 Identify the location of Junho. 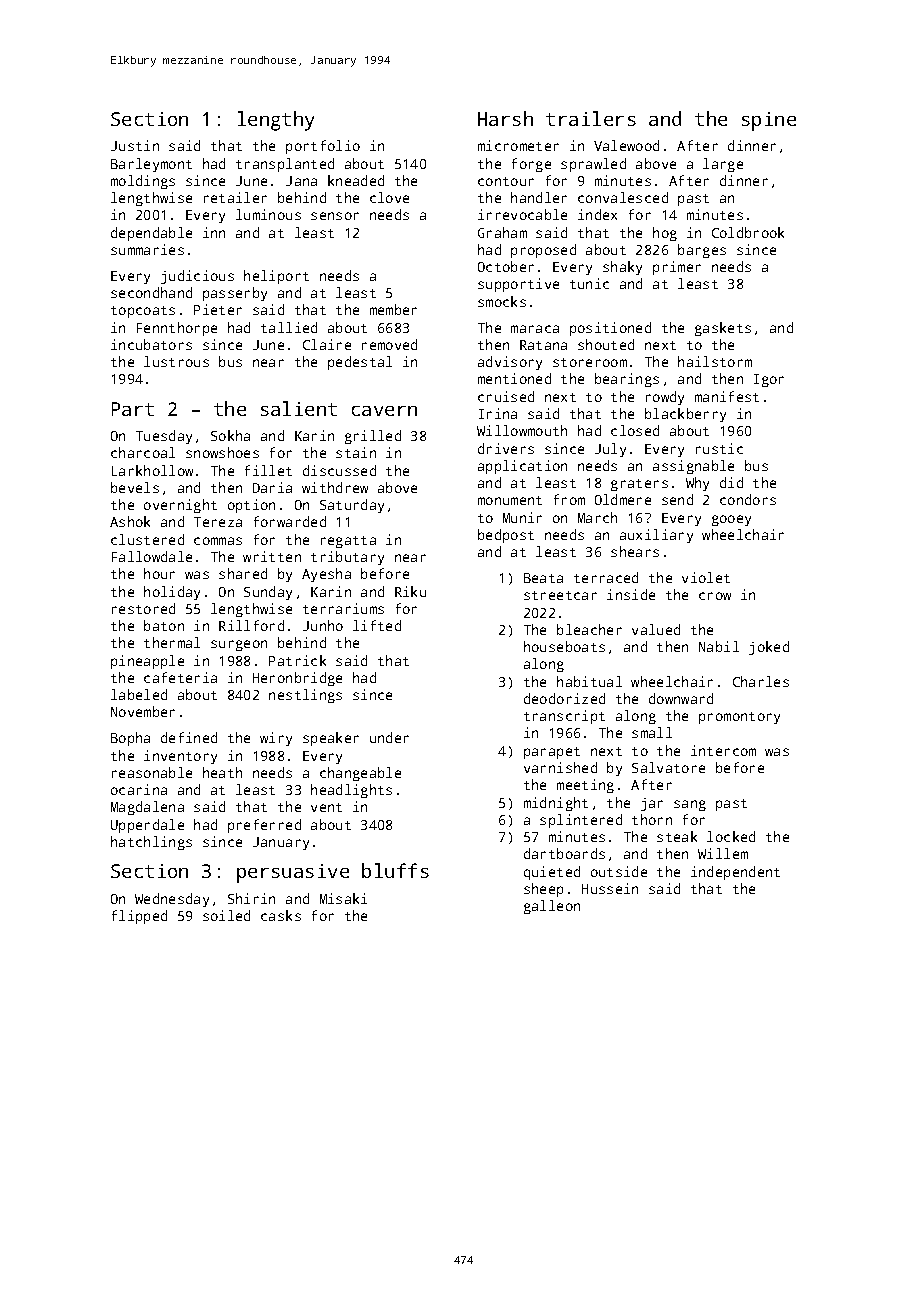
(323, 625).
